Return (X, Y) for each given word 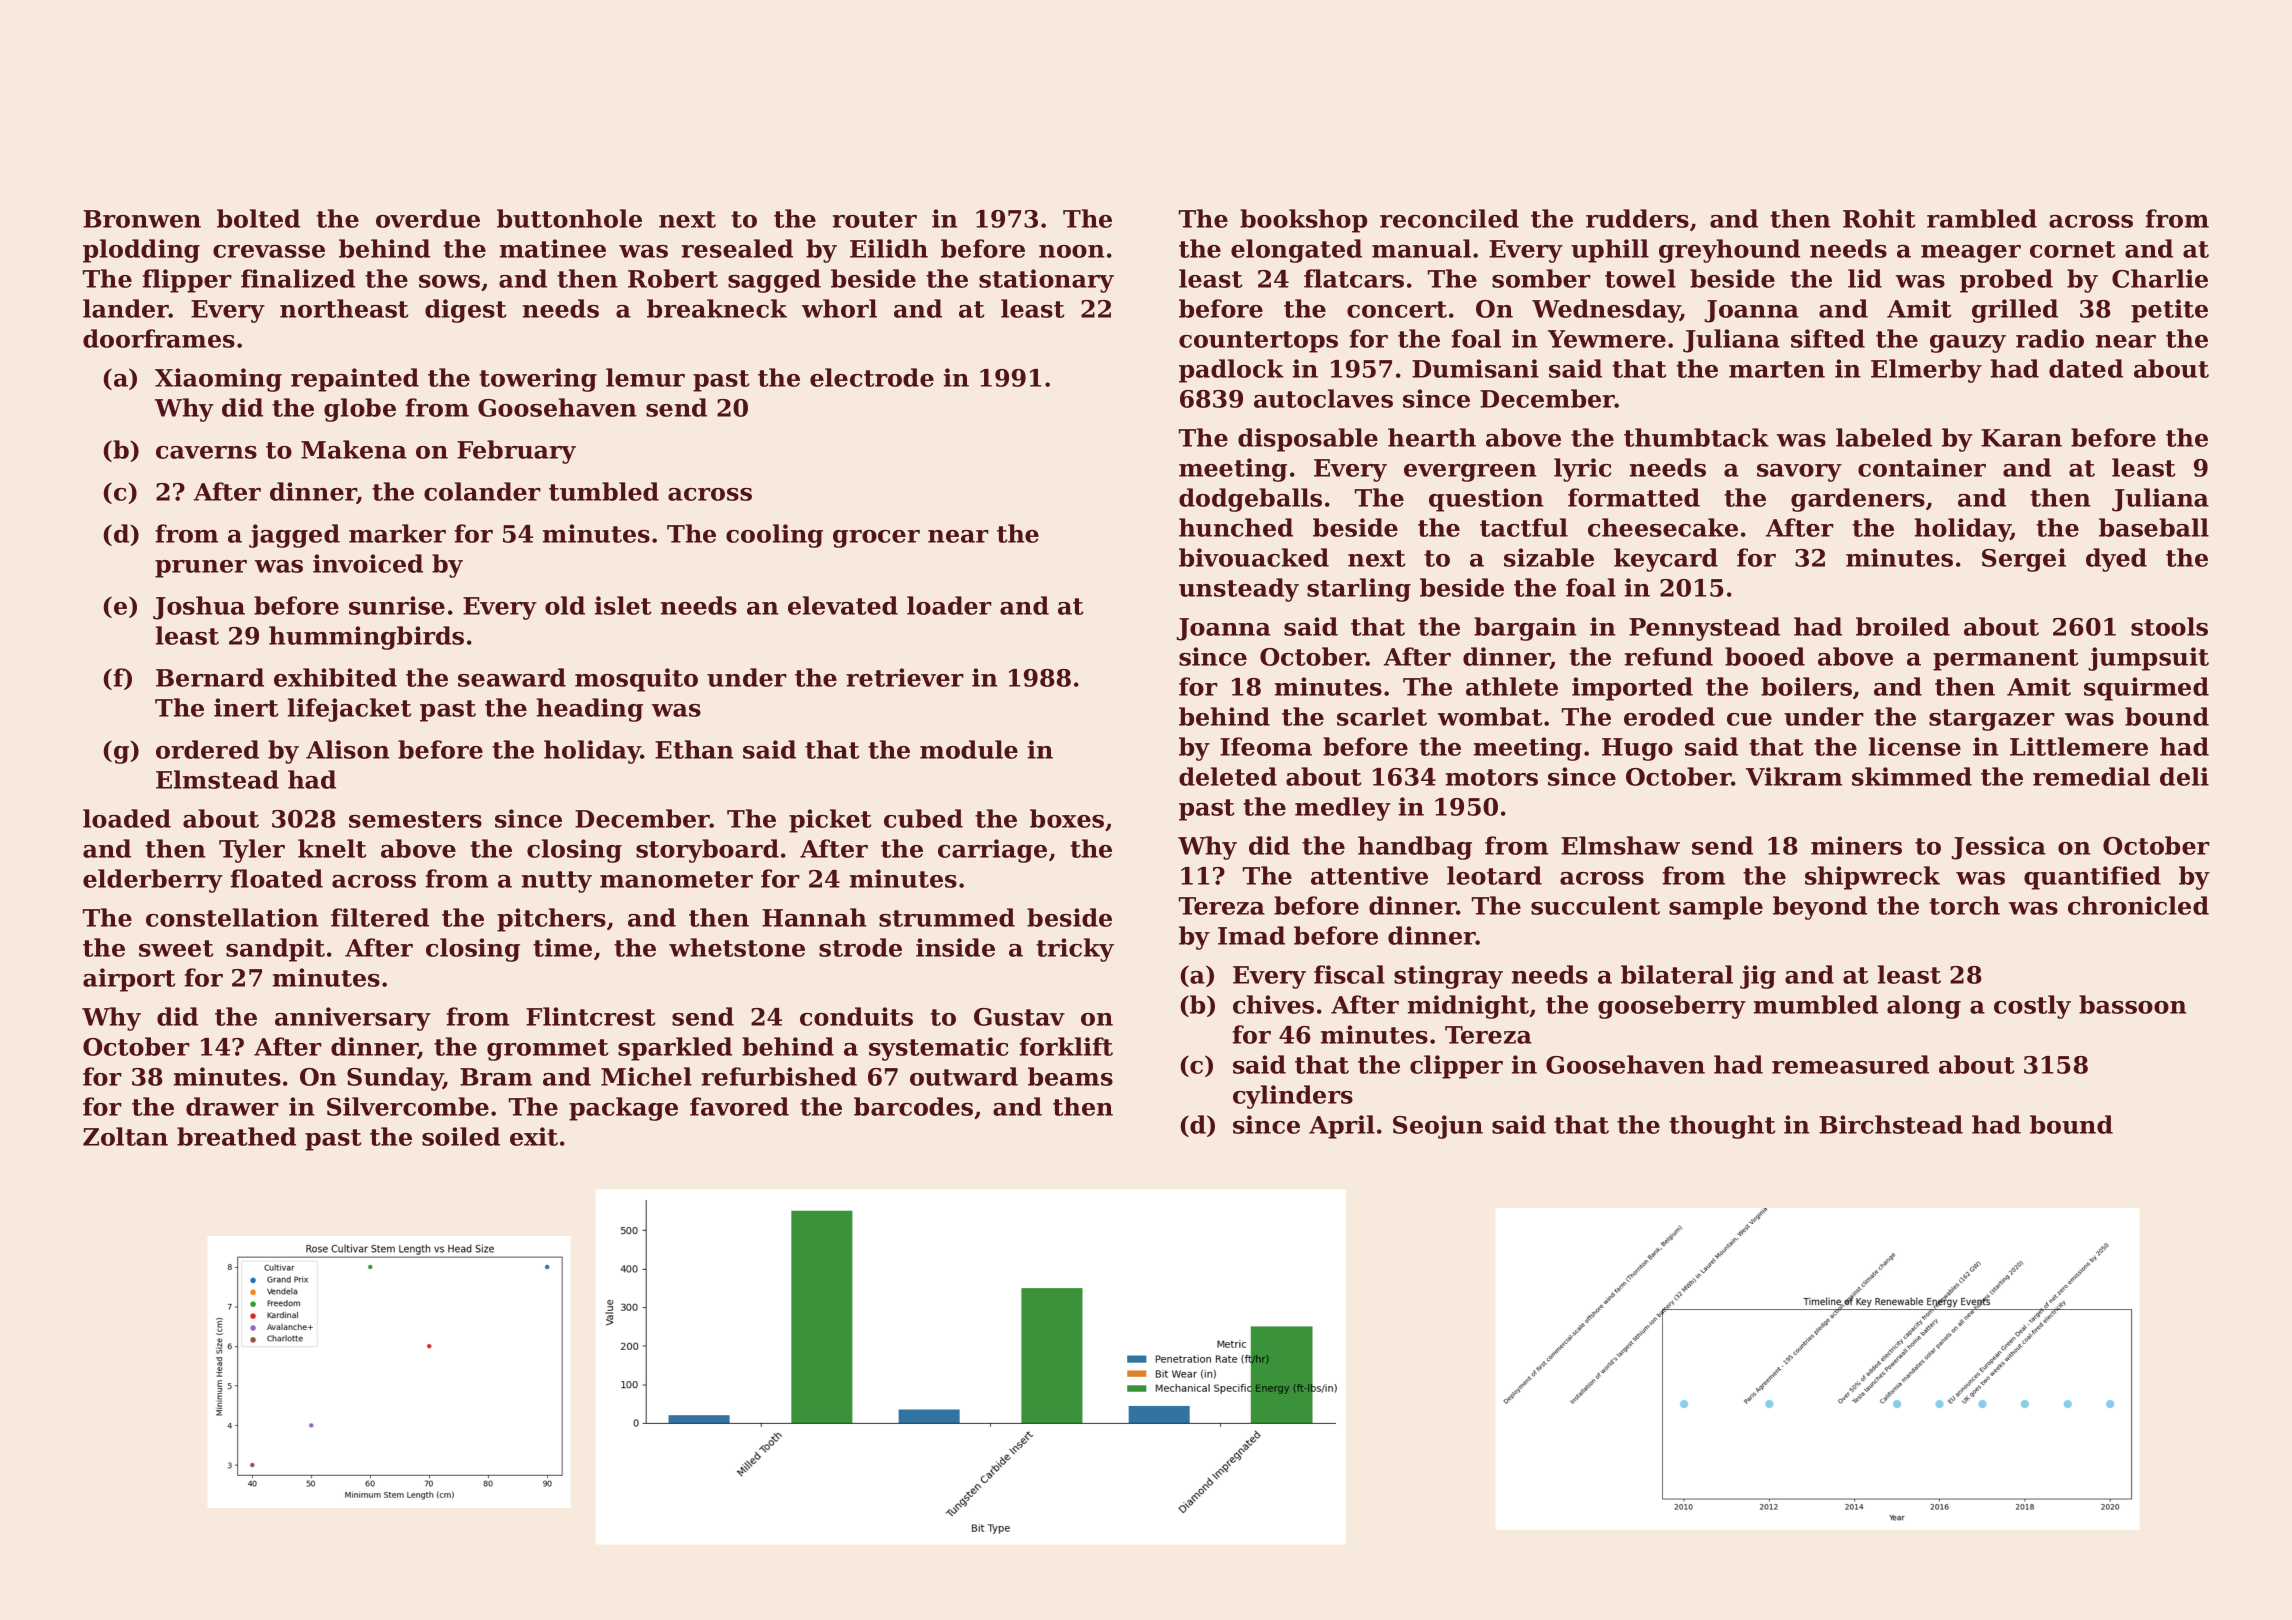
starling (1359, 590)
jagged (294, 536)
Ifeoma (1266, 746)
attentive (1369, 875)
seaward (512, 677)
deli (2184, 776)
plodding (141, 251)
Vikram (1794, 776)
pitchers (551, 920)
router (874, 219)
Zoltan (125, 1136)
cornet (2072, 249)
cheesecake (1663, 527)
